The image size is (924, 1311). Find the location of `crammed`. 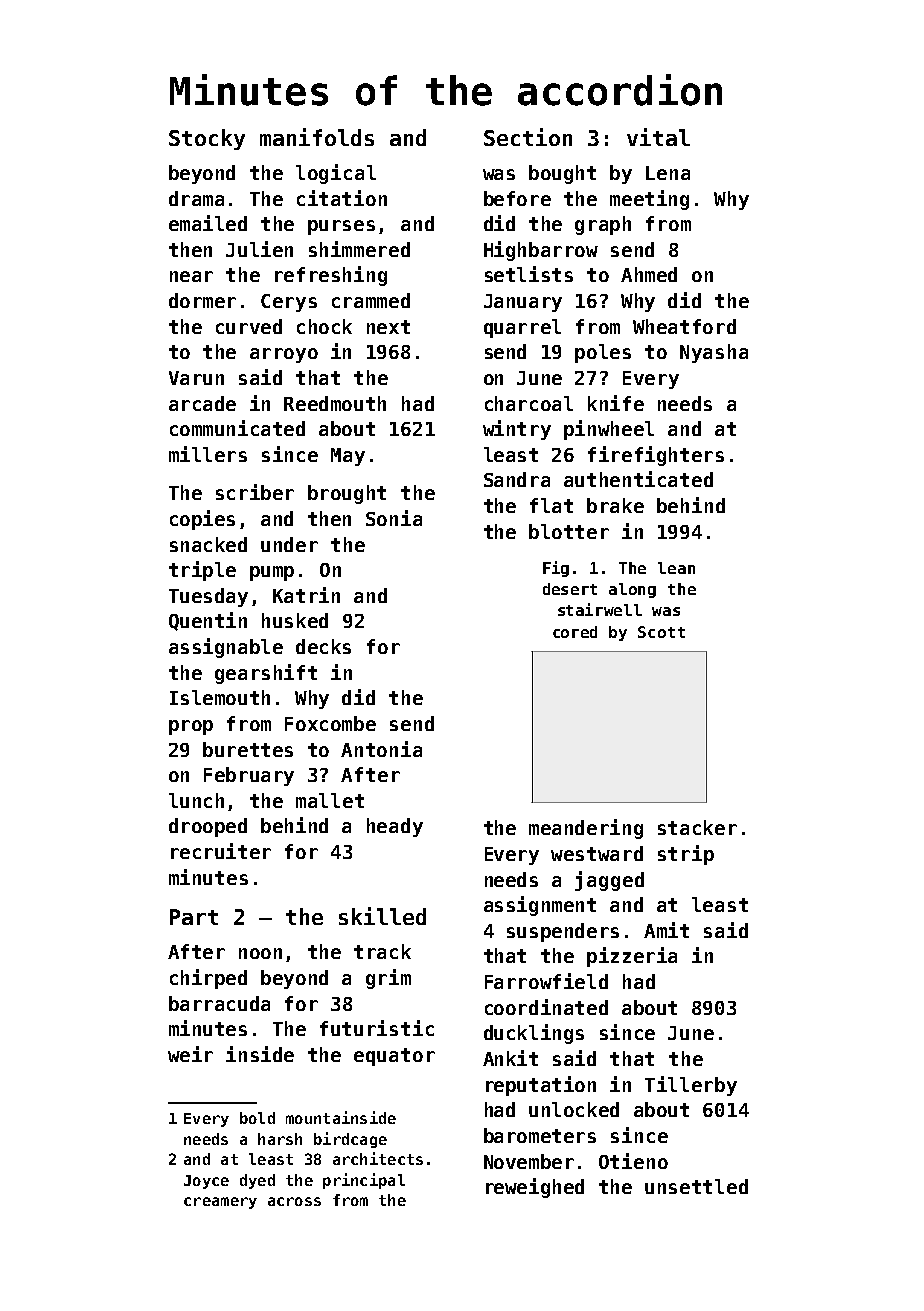

crammed is located at coordinates (371, 300).
